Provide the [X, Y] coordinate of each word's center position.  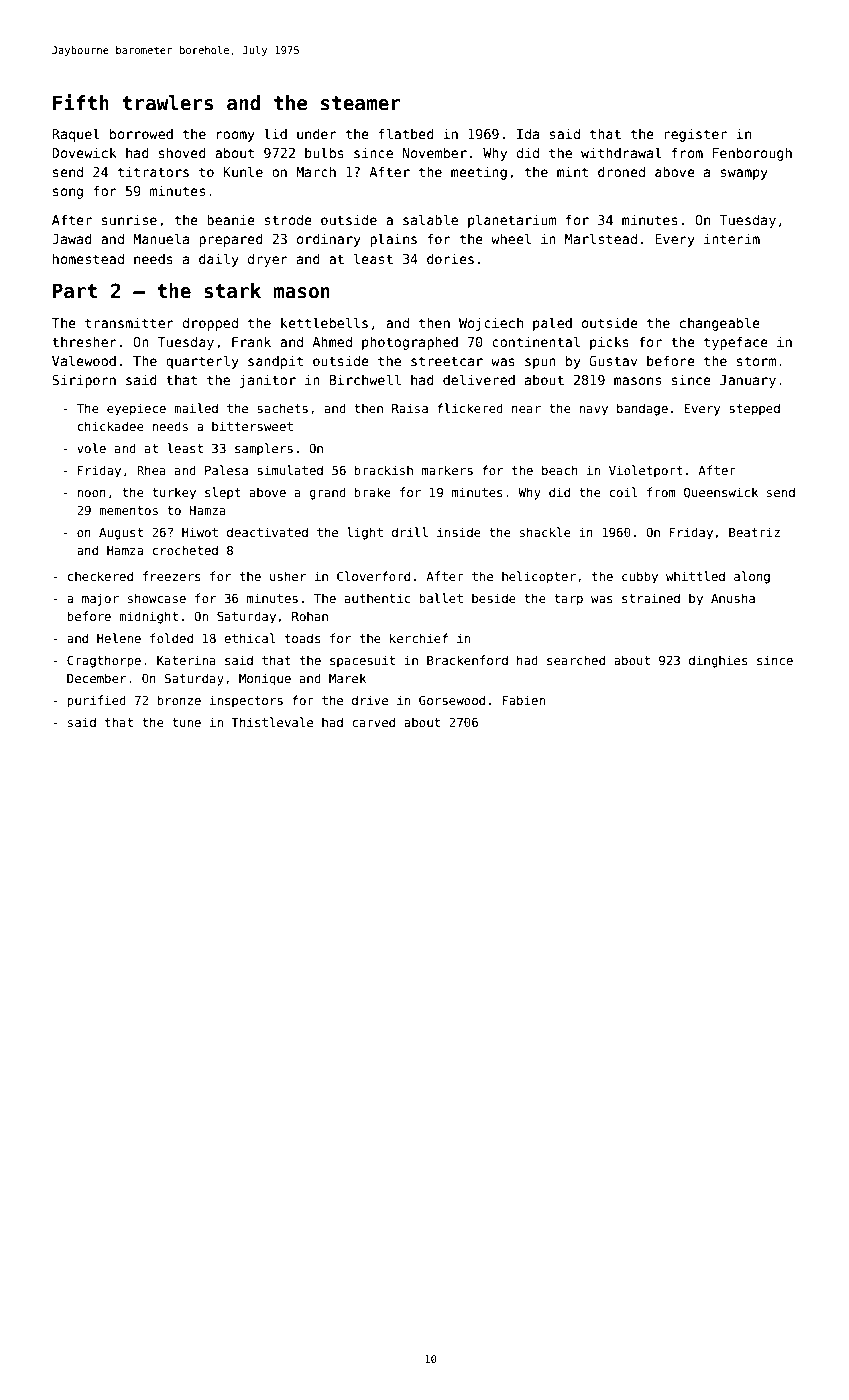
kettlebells [324, 322]
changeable [720, 324]
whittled [695, 576]
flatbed [406, 133]
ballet [441, 598]
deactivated [267, 532]
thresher [84, 341]
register [695, 135]
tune [186, 722]
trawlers [167, 103]
